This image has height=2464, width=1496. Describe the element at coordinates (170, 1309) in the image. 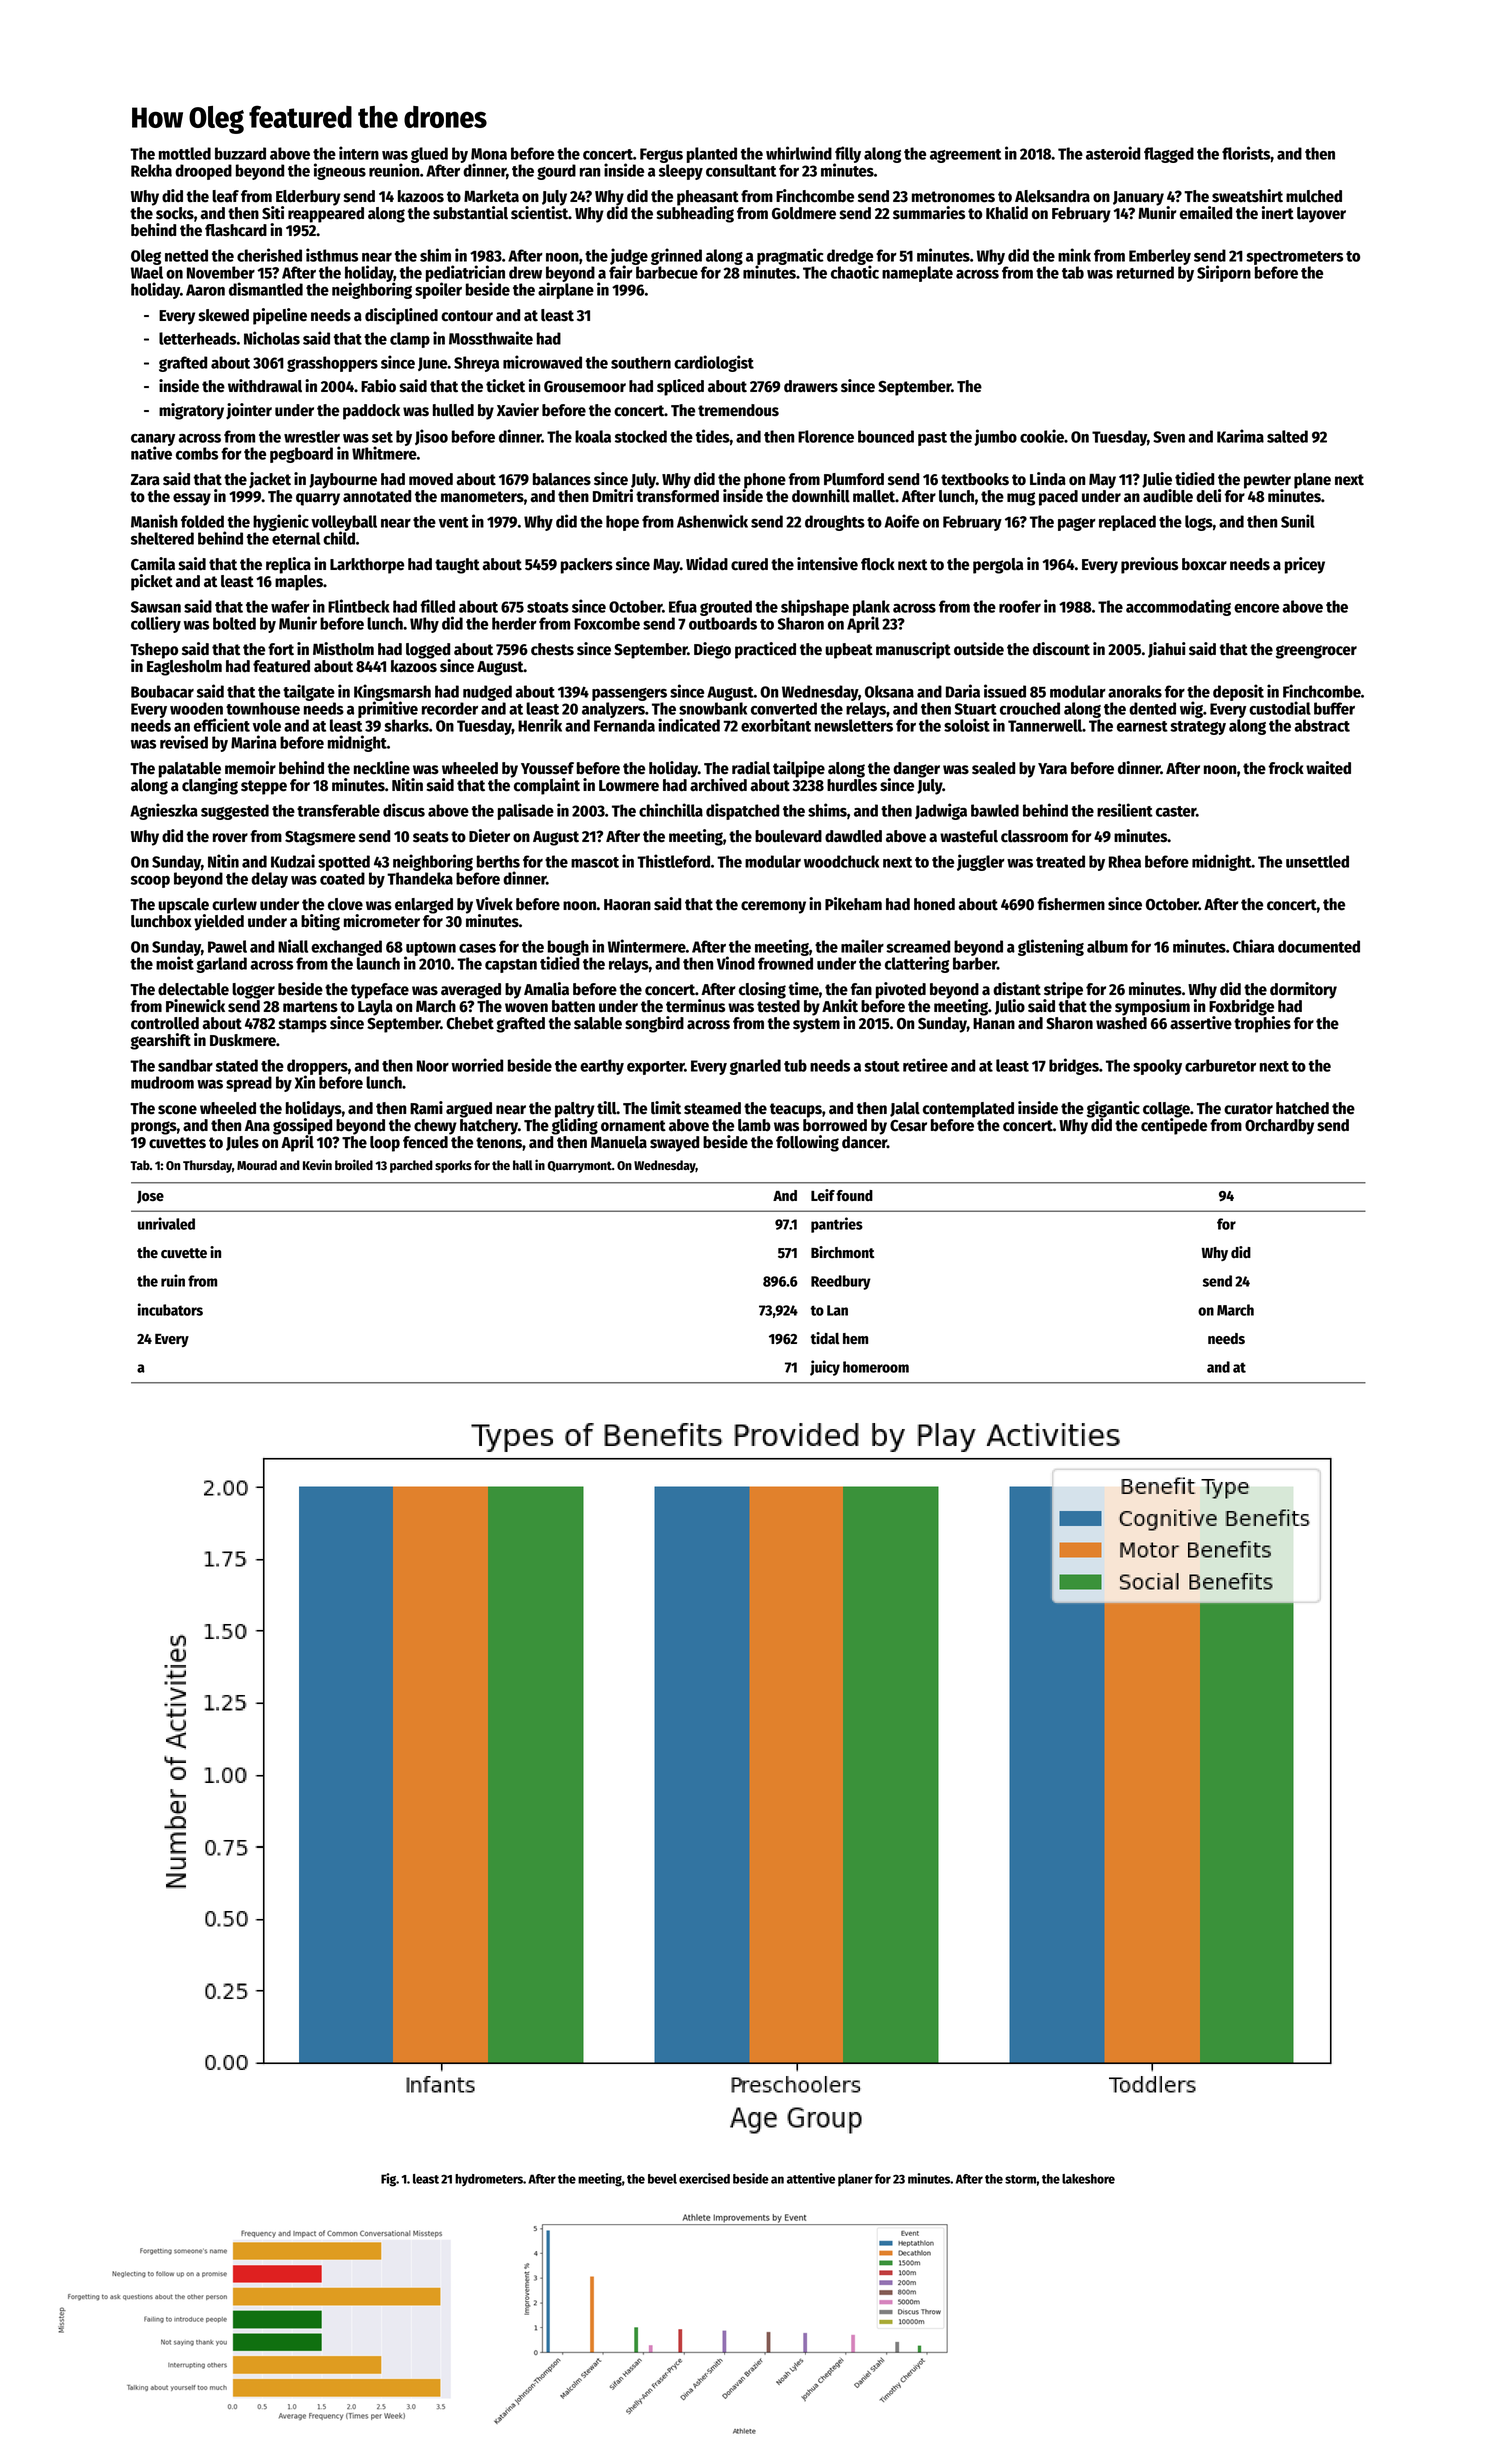

I see `incubators` at that location.
